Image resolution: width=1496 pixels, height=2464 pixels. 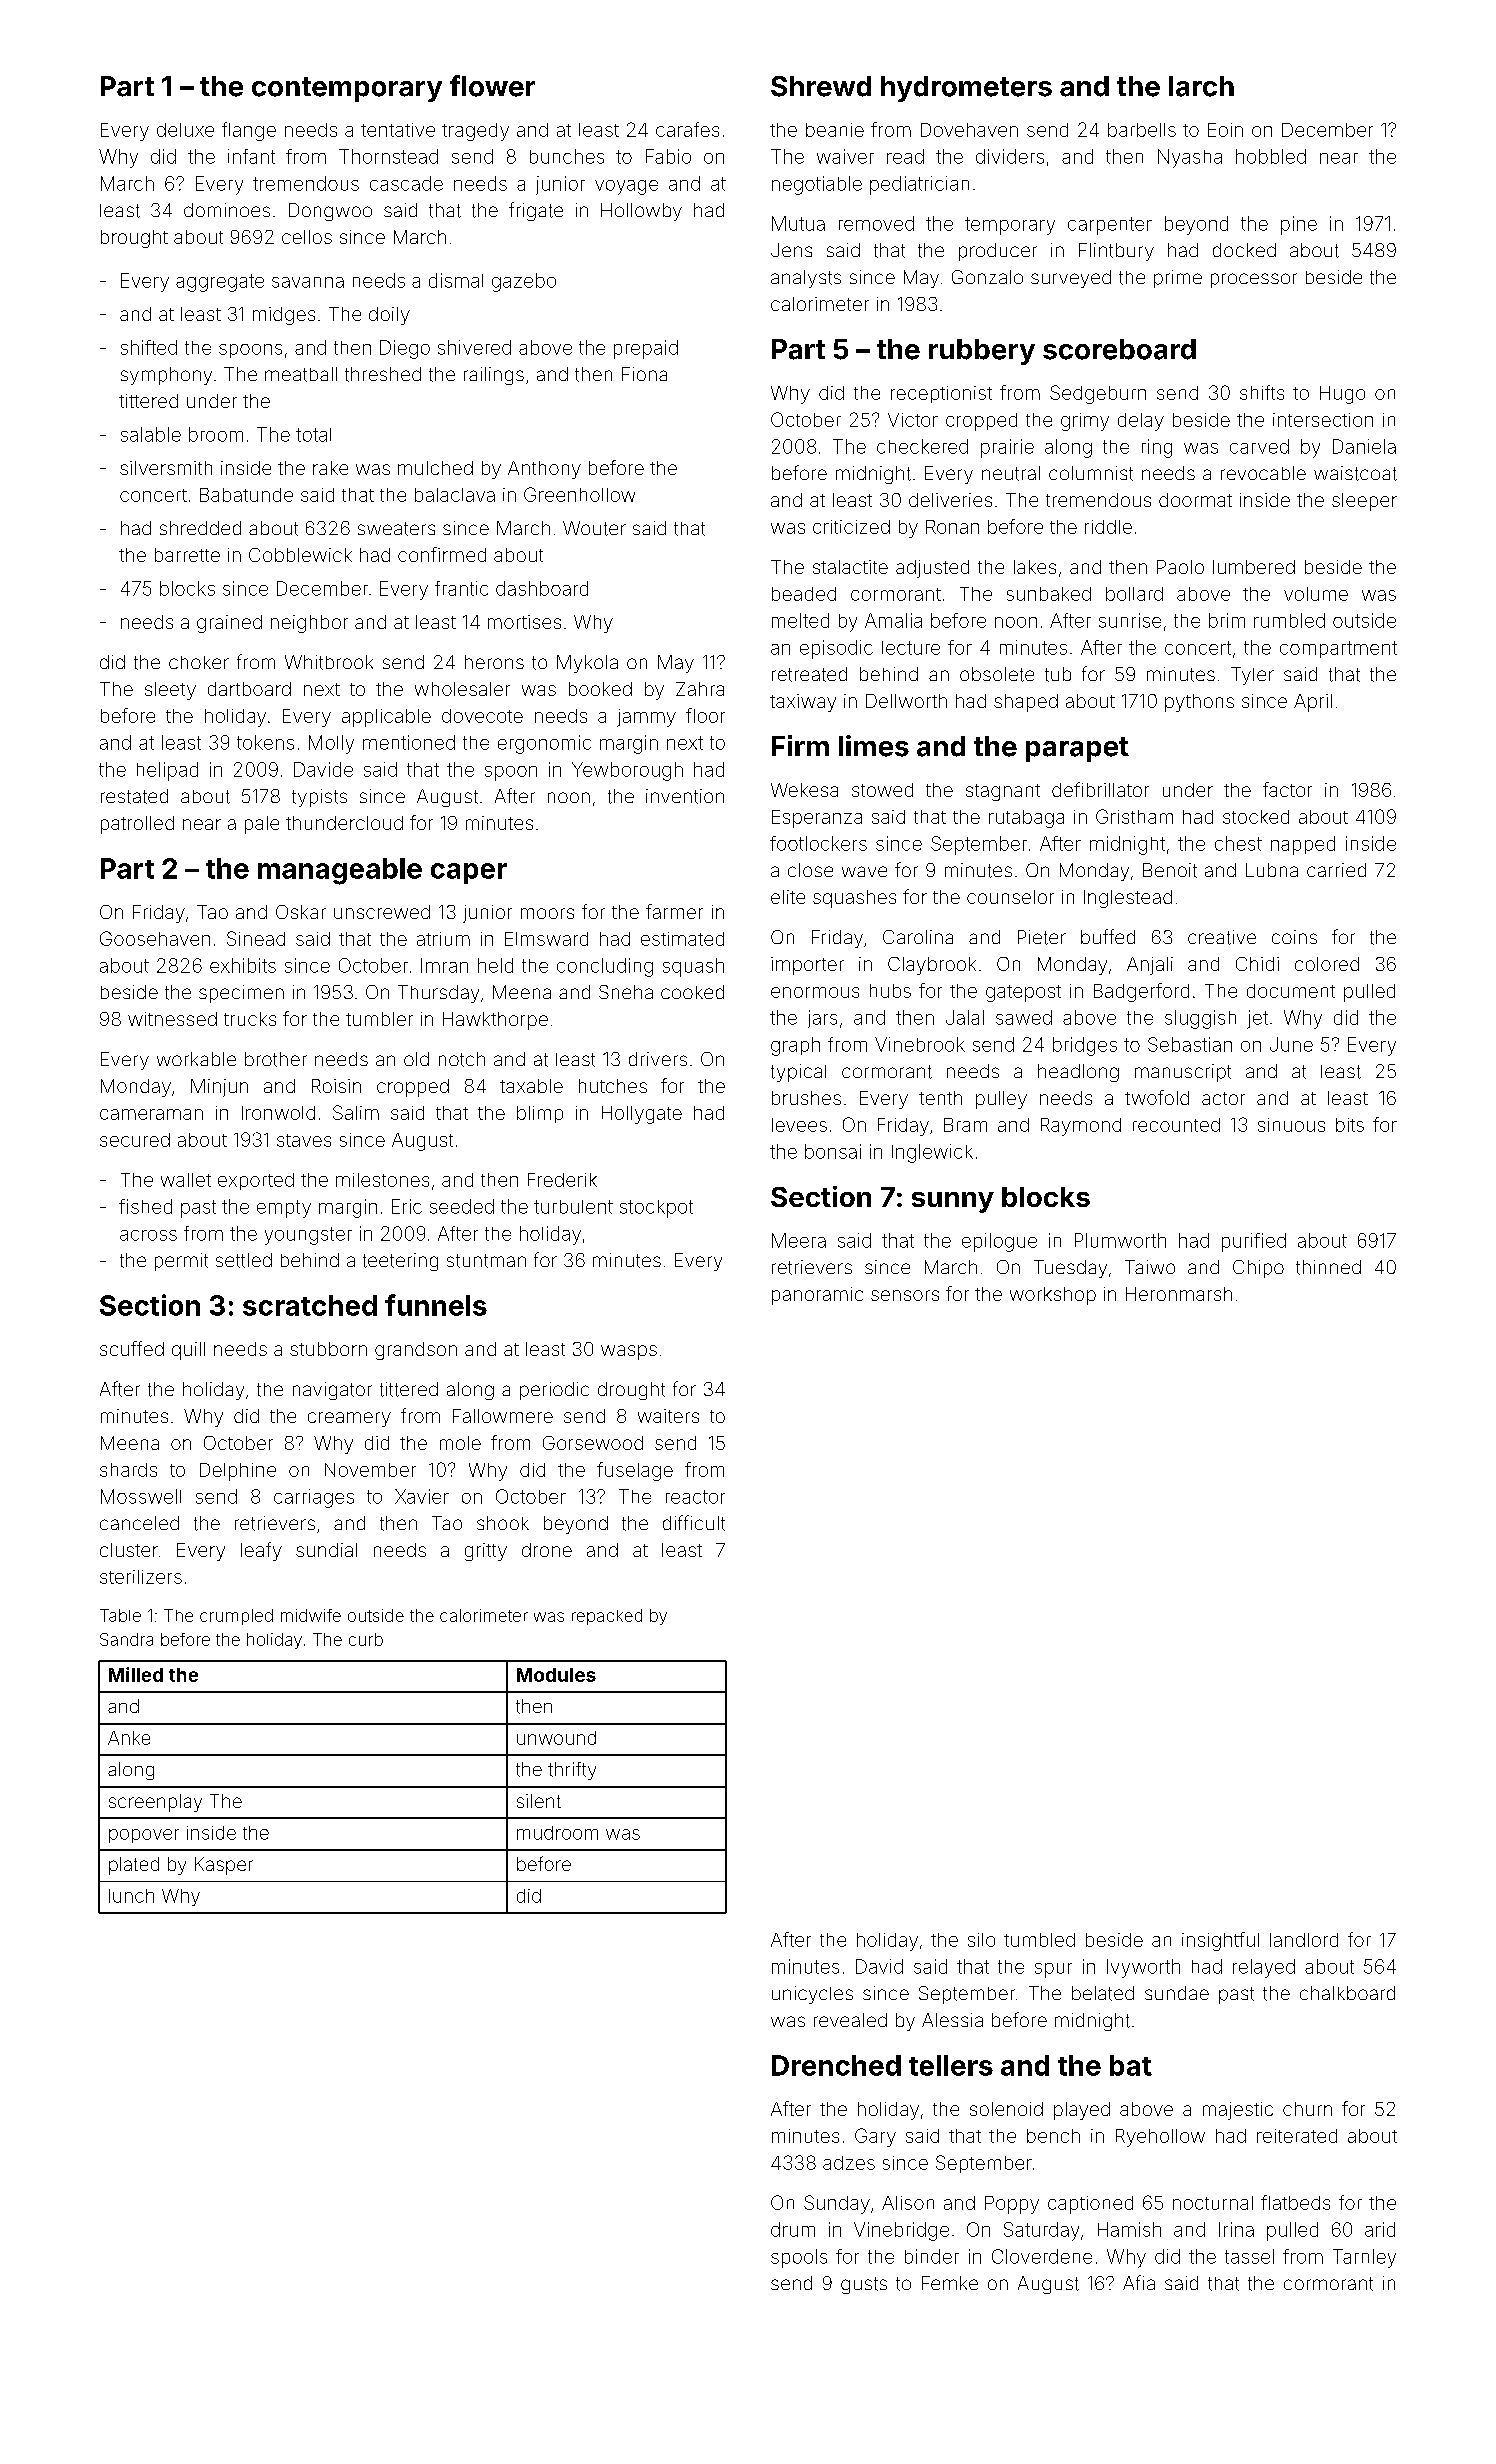 I want to click on repacked, so click(x=607, y=1617).
